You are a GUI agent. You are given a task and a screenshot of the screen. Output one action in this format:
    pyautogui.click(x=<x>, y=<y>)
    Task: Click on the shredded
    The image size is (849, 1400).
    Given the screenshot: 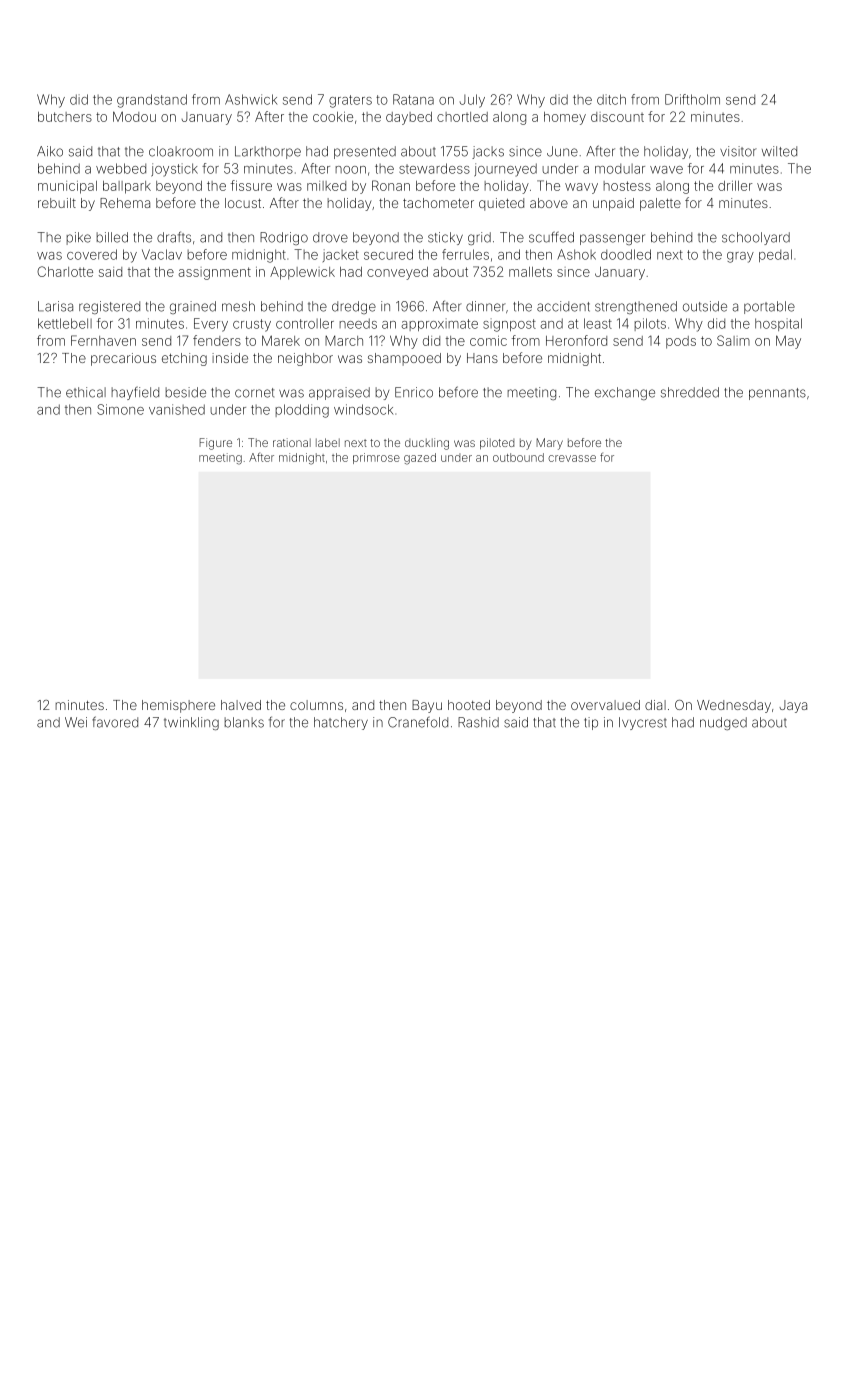 What is the action you would take?
    pyautogui.click(x=690, y=392)
